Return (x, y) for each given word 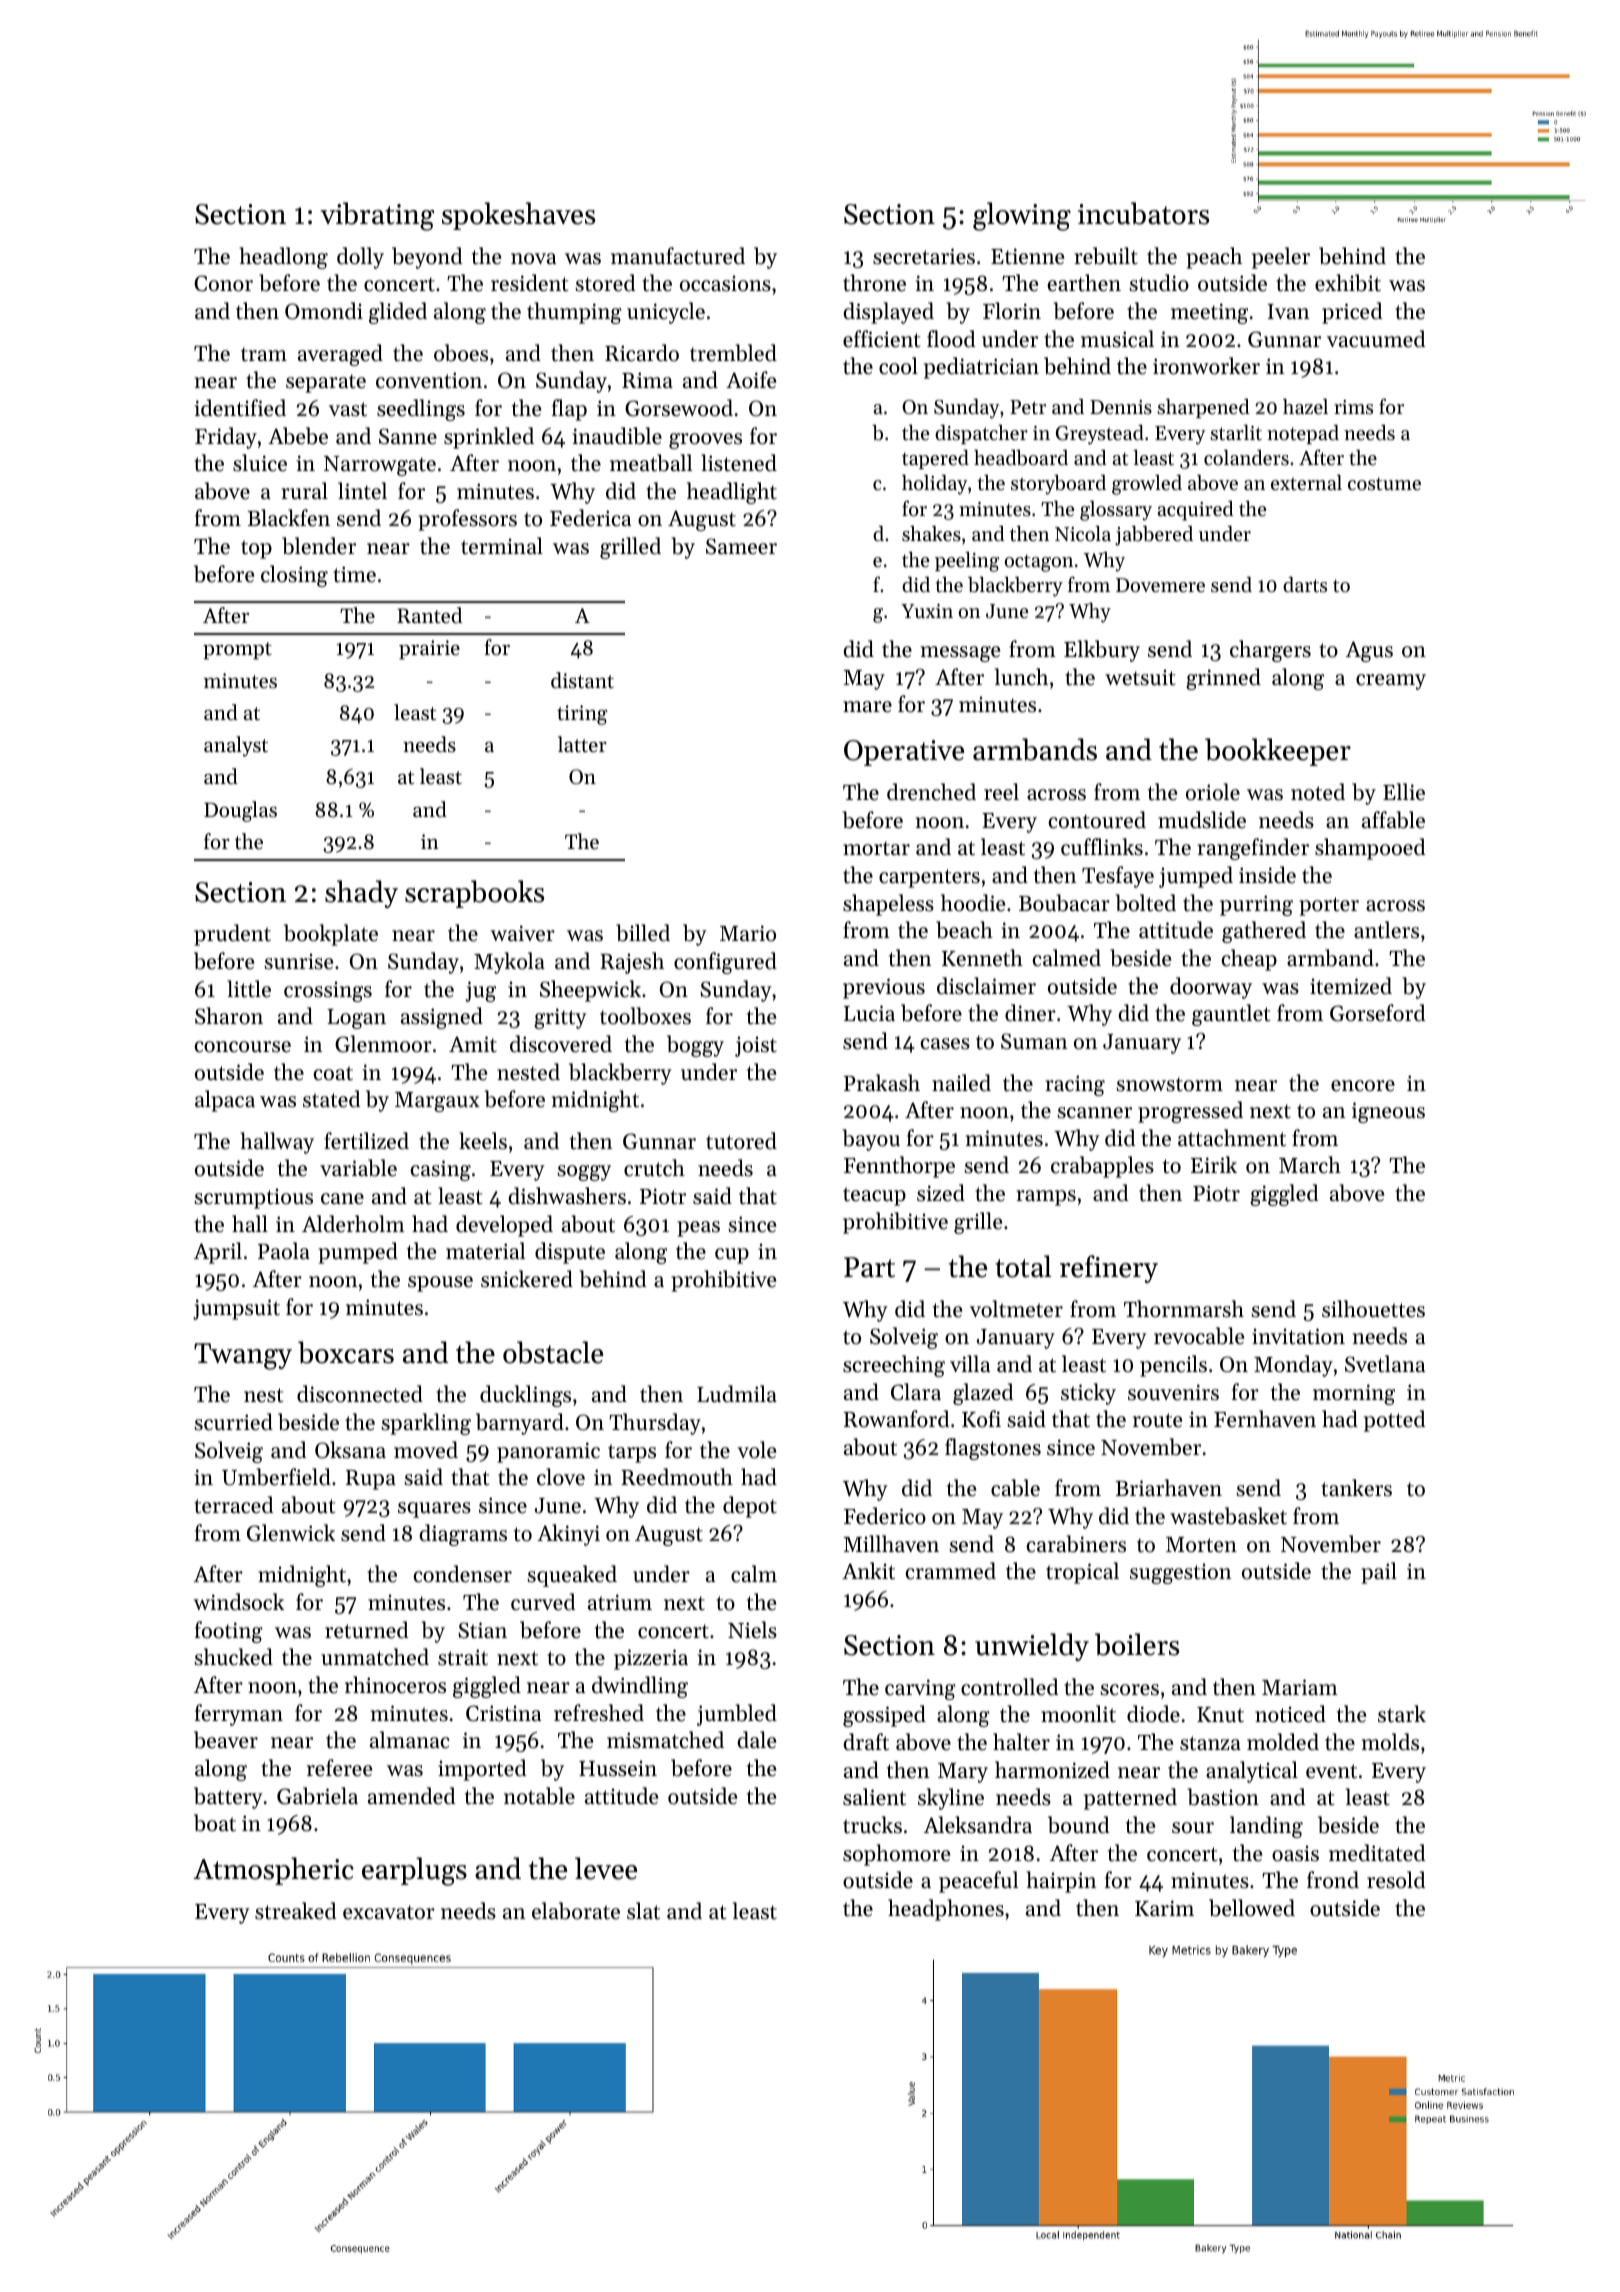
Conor (223, 283)
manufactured (678, 256)
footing (229, 1632)
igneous (1388, 1112)
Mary (963, 1773)
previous (884, 988)
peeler (1281, 258)
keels (483, 1141)
